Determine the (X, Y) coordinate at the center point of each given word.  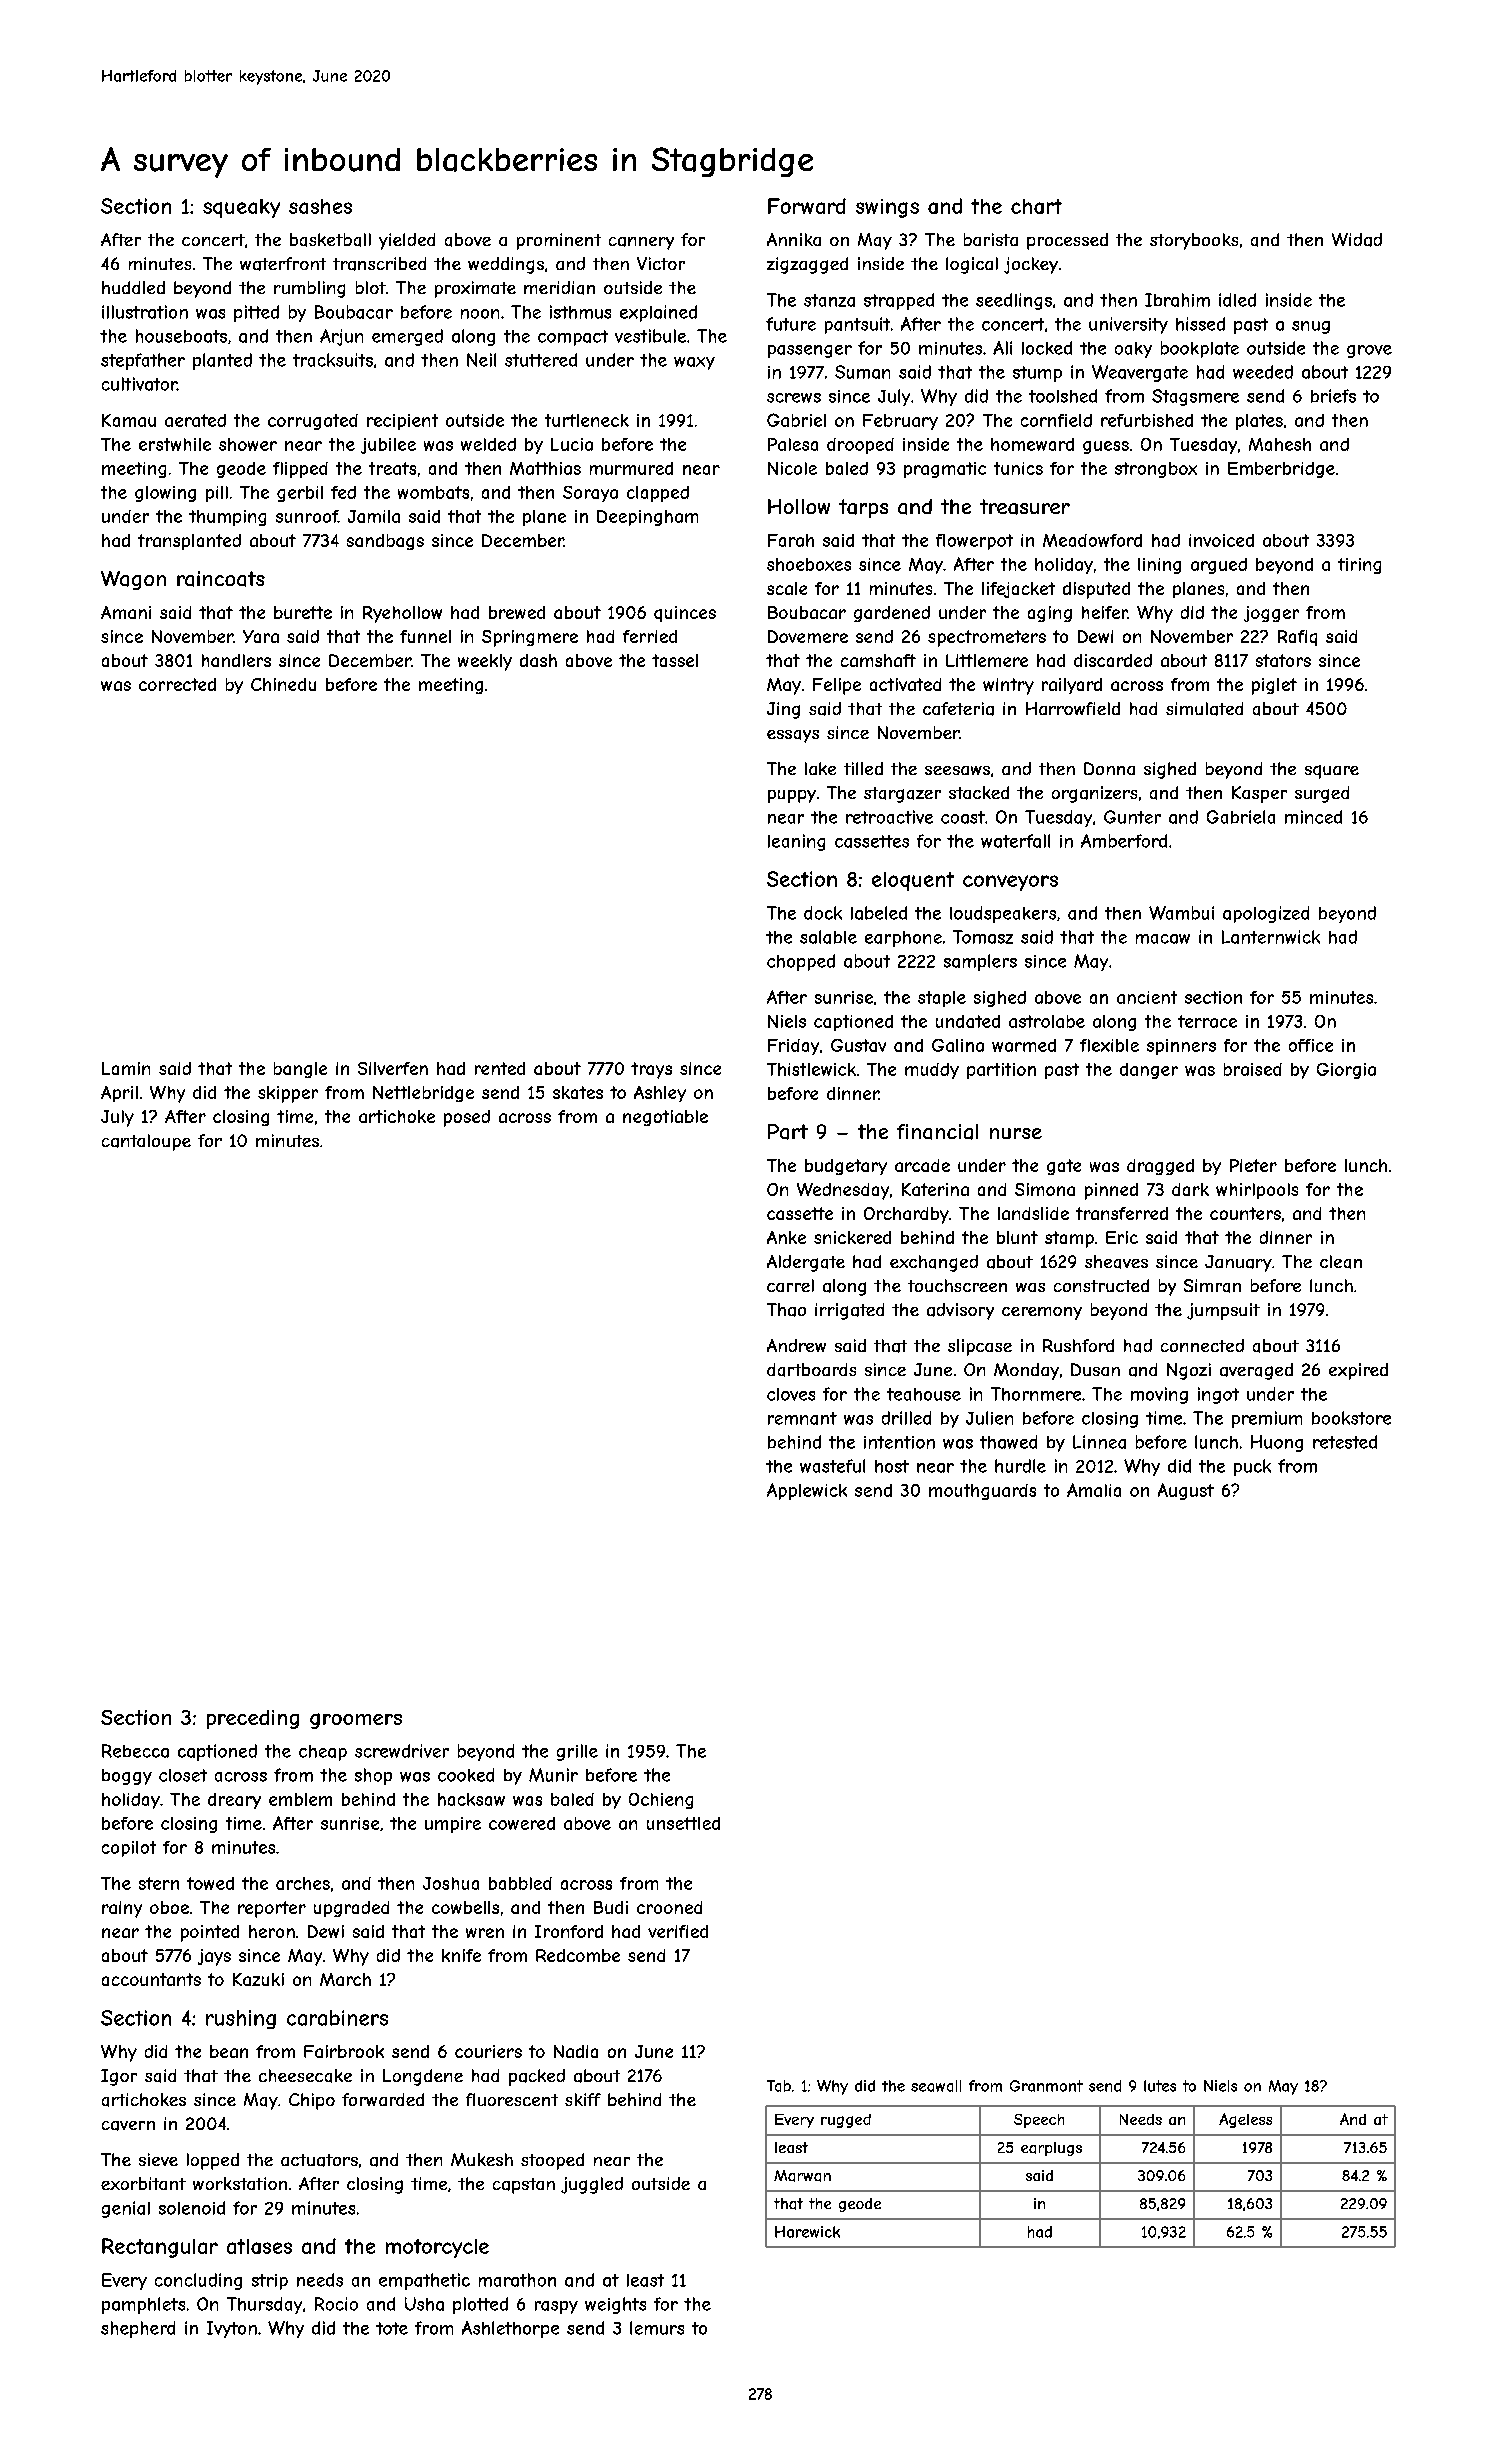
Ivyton (232, 2329)
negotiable (665, 1118)
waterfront (283, 264)
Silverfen (393, 1068)
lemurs (657, 2328)
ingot (1218, 1395)
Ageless (1245, 2120)
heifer (1105, 612)
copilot (129, 1849)
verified (678, 1931)
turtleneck (587, 420)
